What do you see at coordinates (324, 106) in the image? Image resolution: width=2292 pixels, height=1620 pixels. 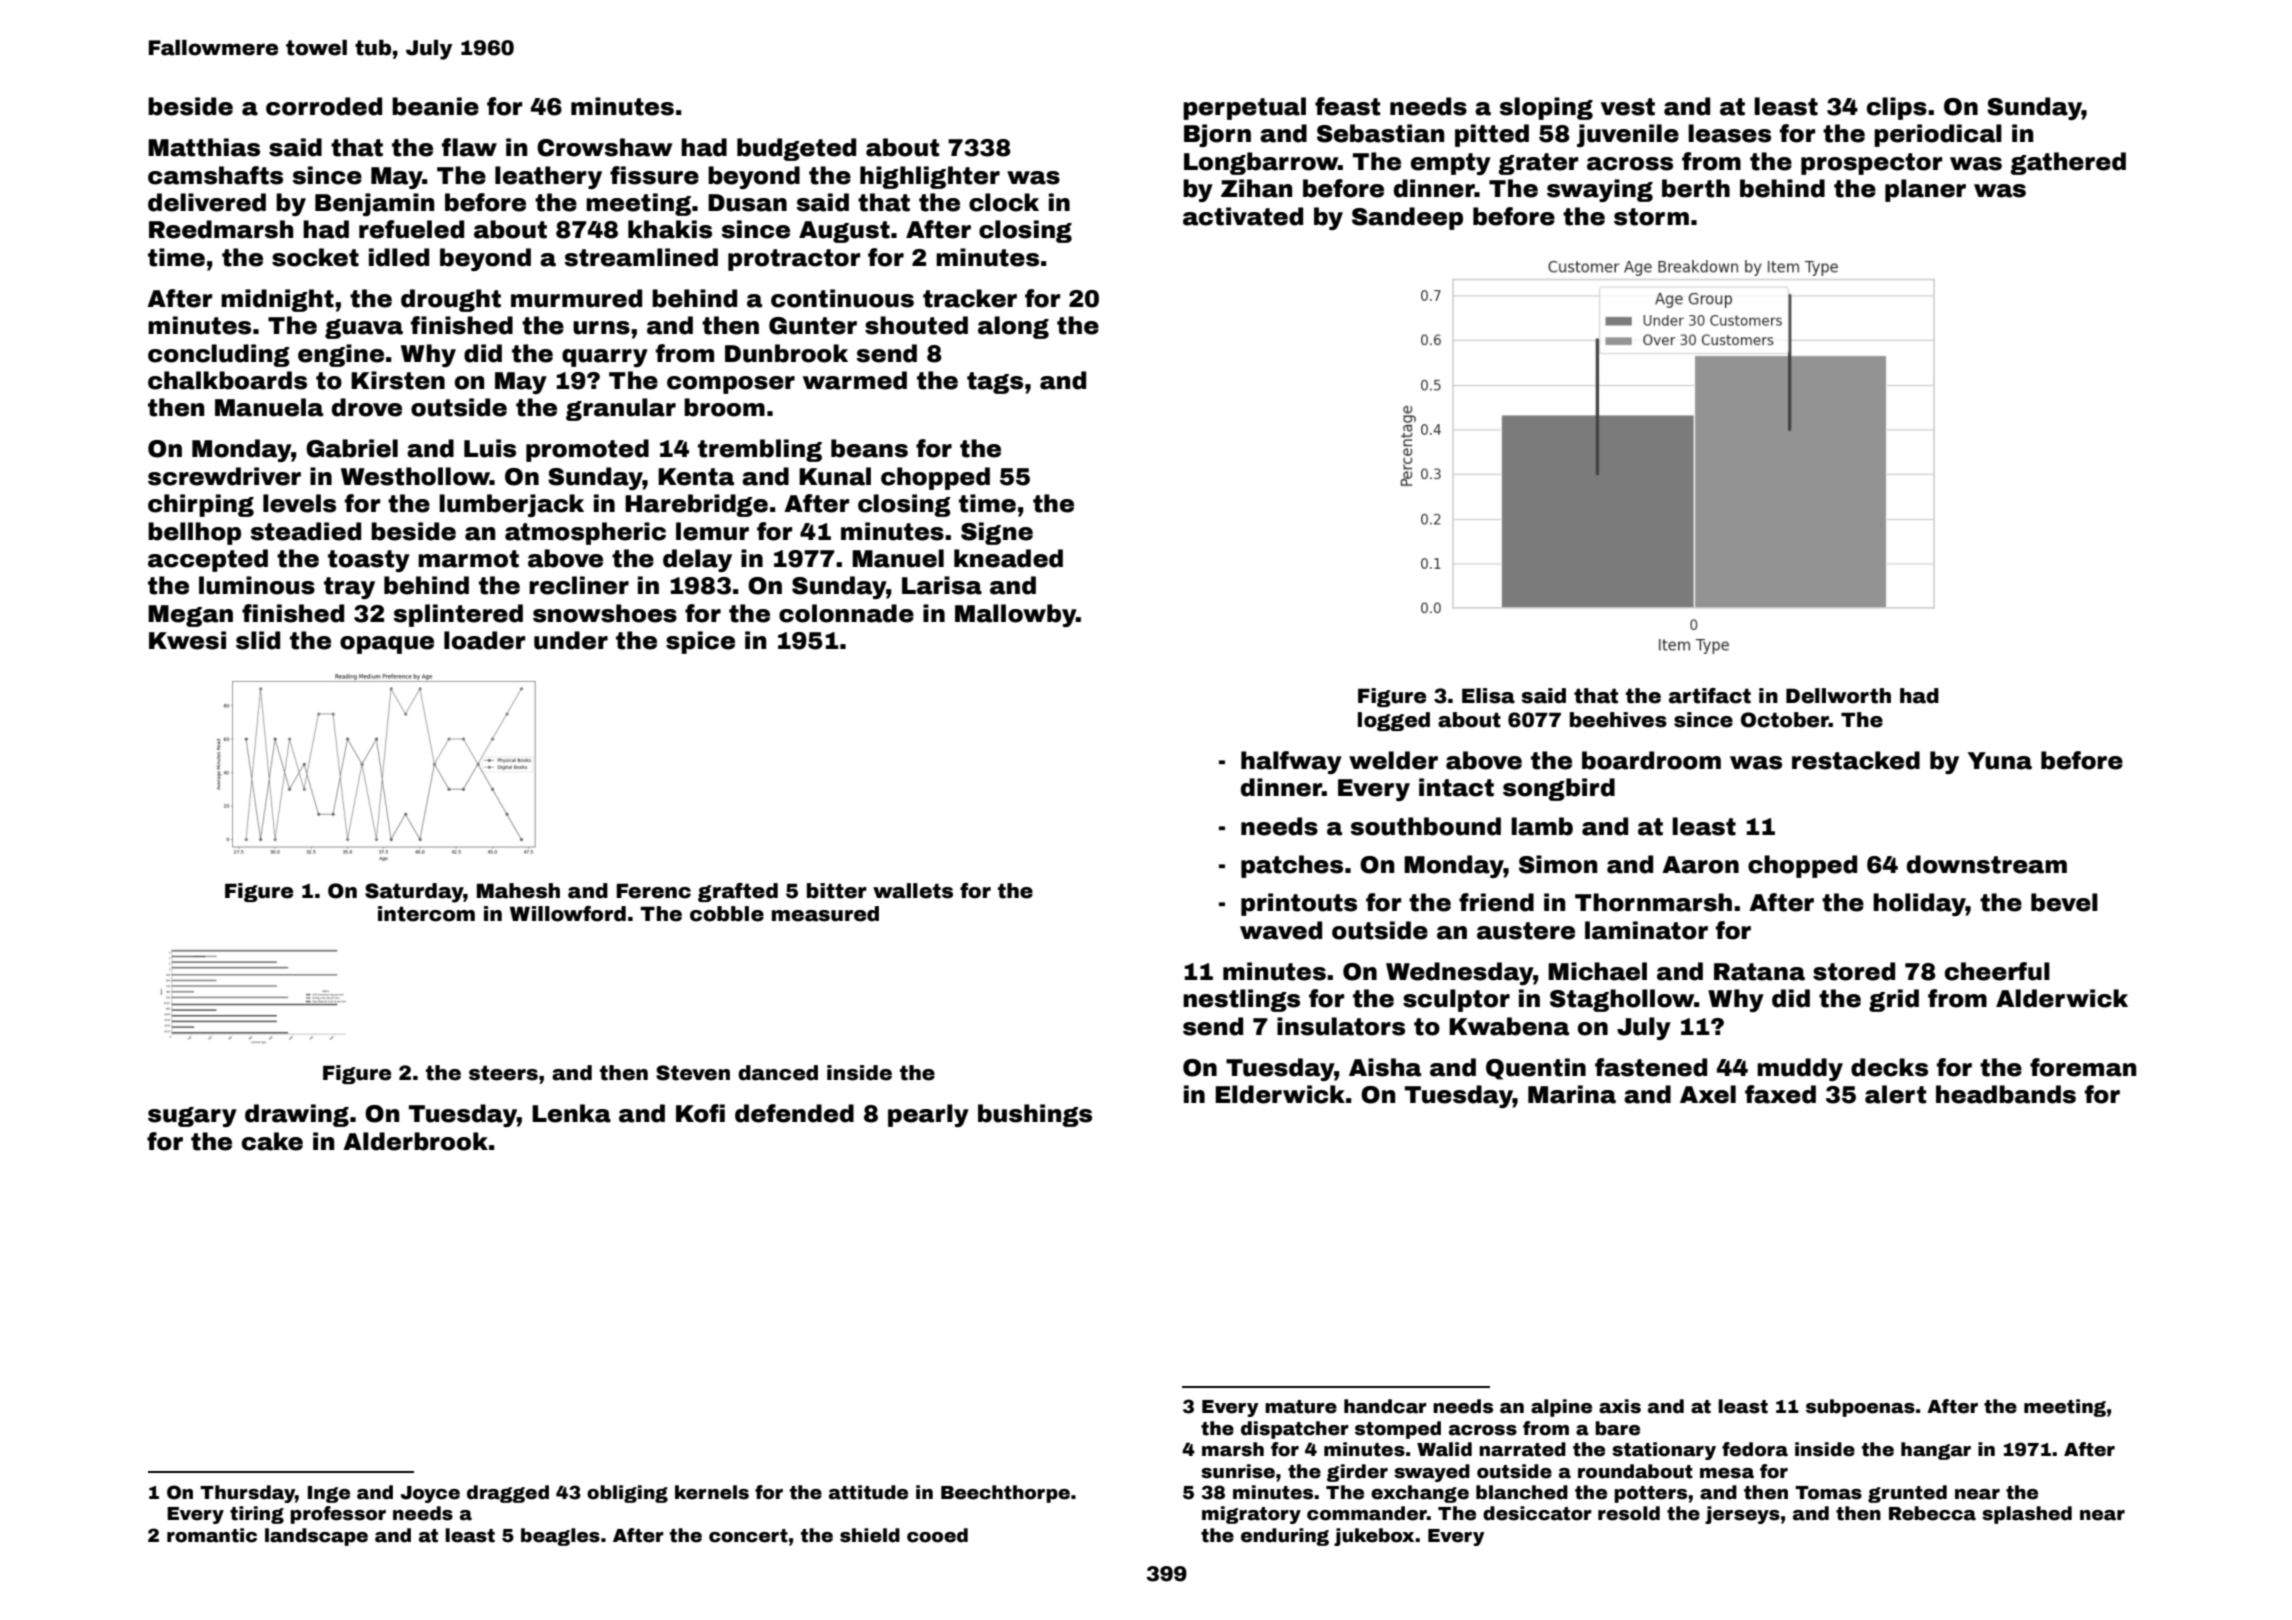 I see `corroded` at bounding box center [324, 106].
